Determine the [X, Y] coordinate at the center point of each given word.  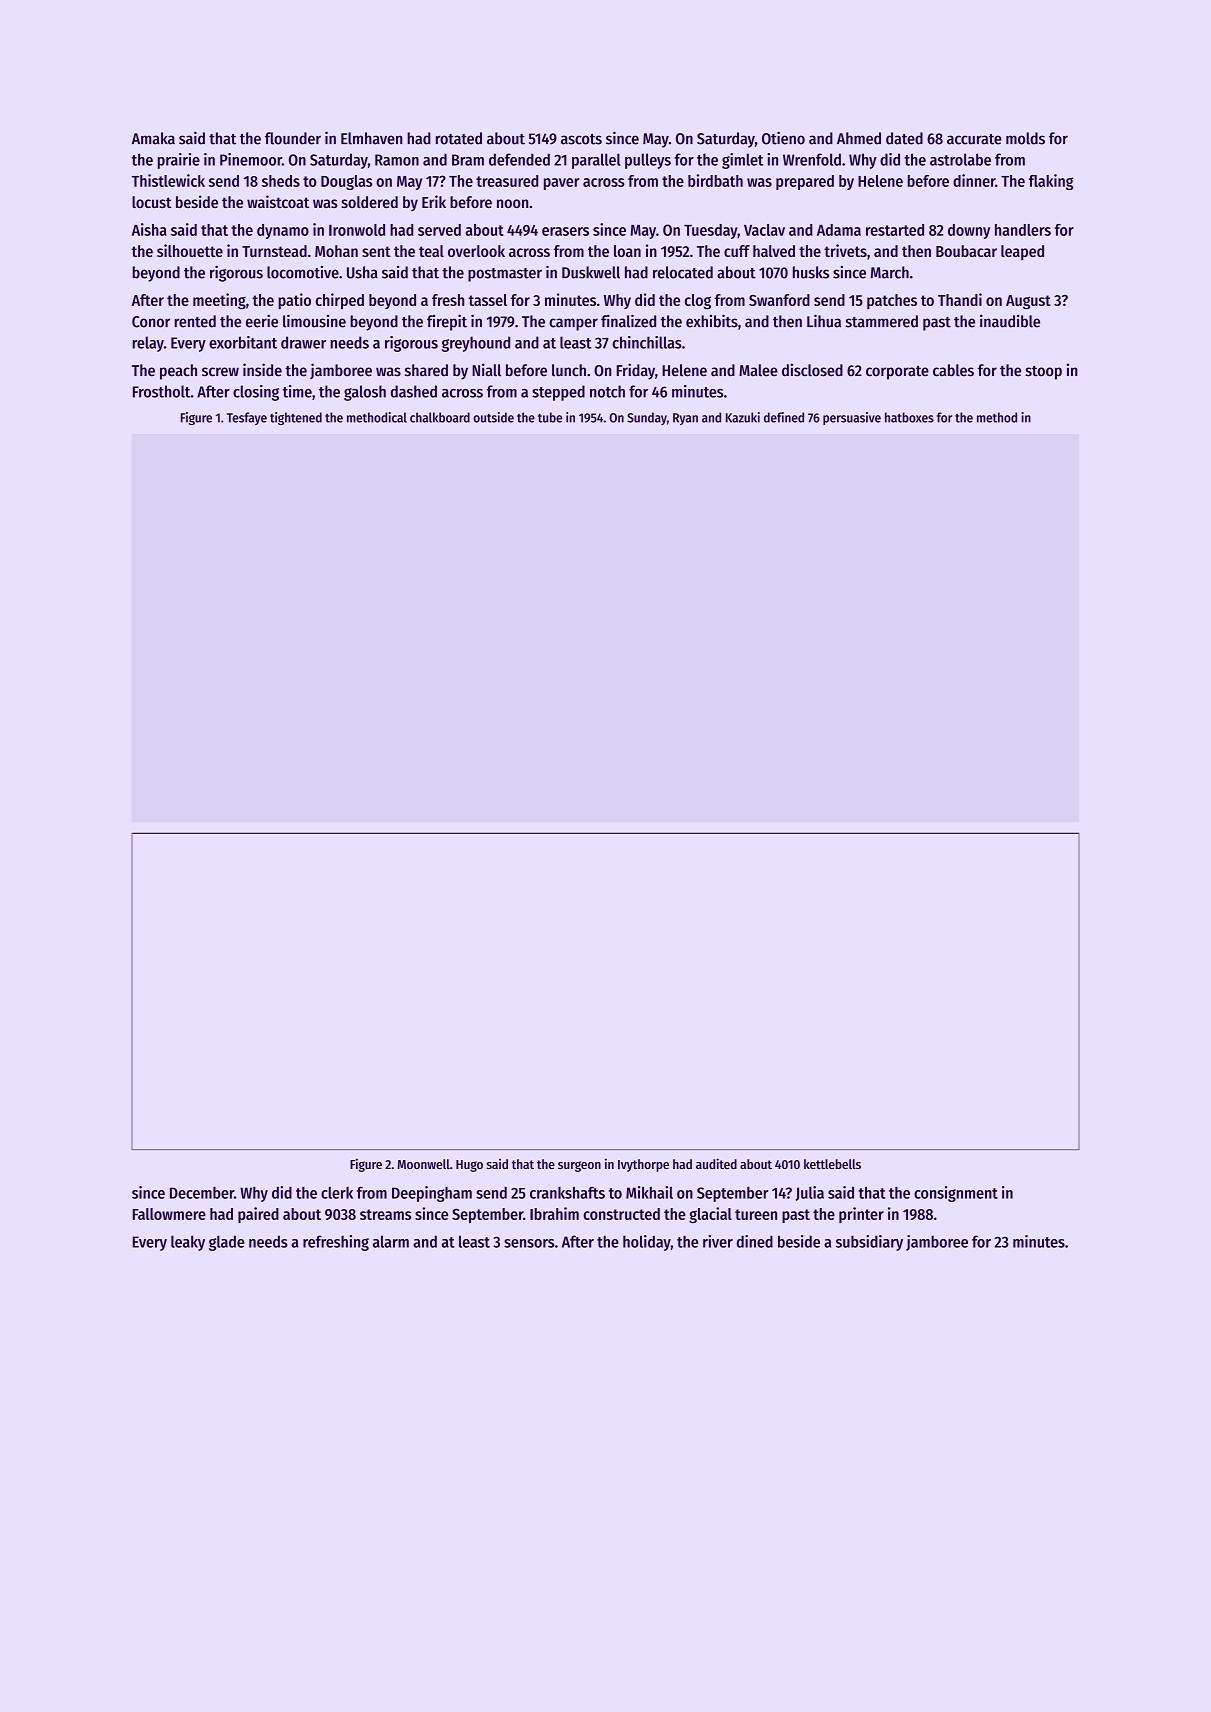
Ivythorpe [643, 1165]
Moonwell [423, 1164]
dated [904, 138]
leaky [188, 1243]
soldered [369, 202]
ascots [581, 139]
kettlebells [832, 1164]
